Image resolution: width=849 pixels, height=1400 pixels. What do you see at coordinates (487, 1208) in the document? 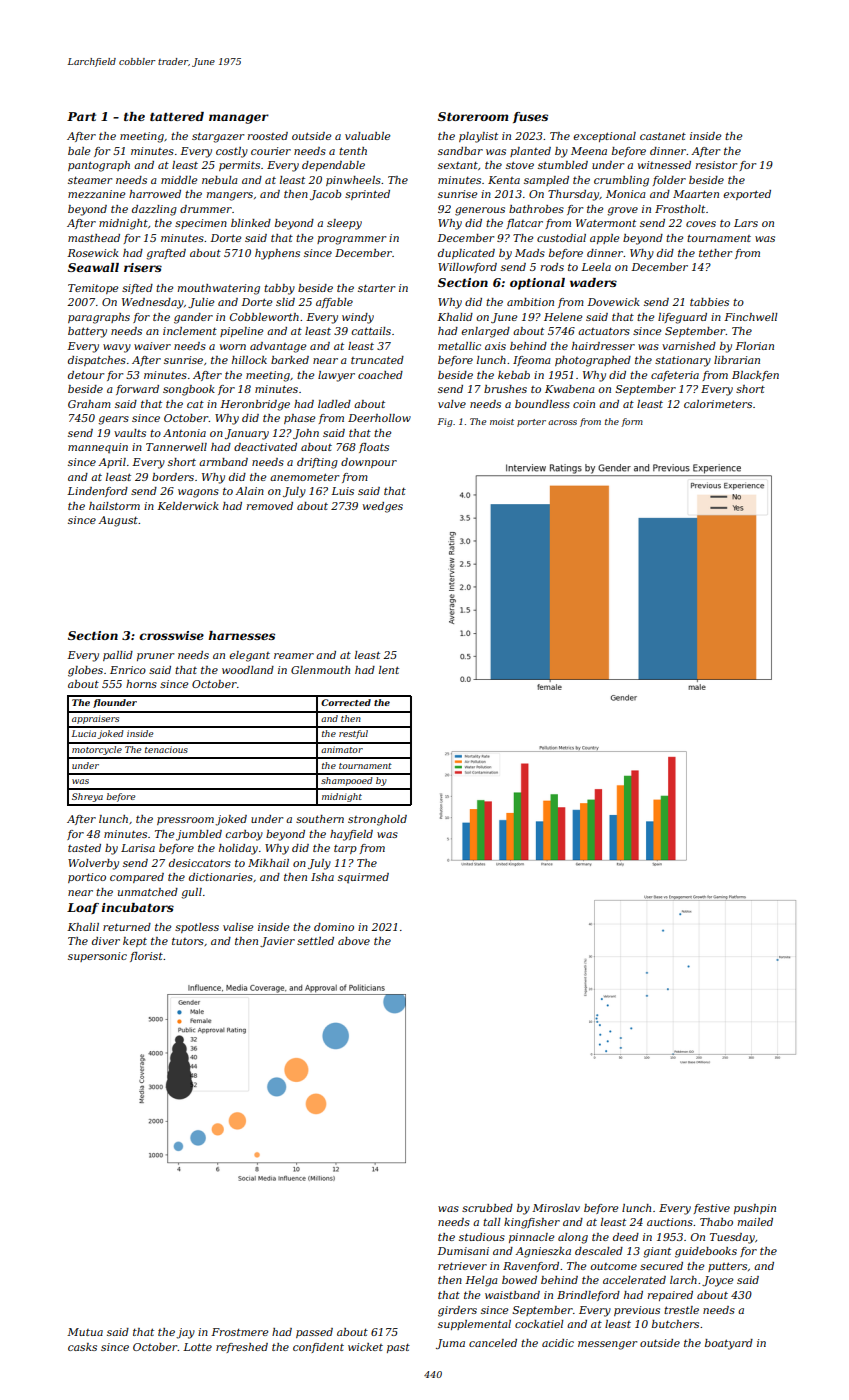
I see `scrubbed` at bounding box center [487, 1208].
